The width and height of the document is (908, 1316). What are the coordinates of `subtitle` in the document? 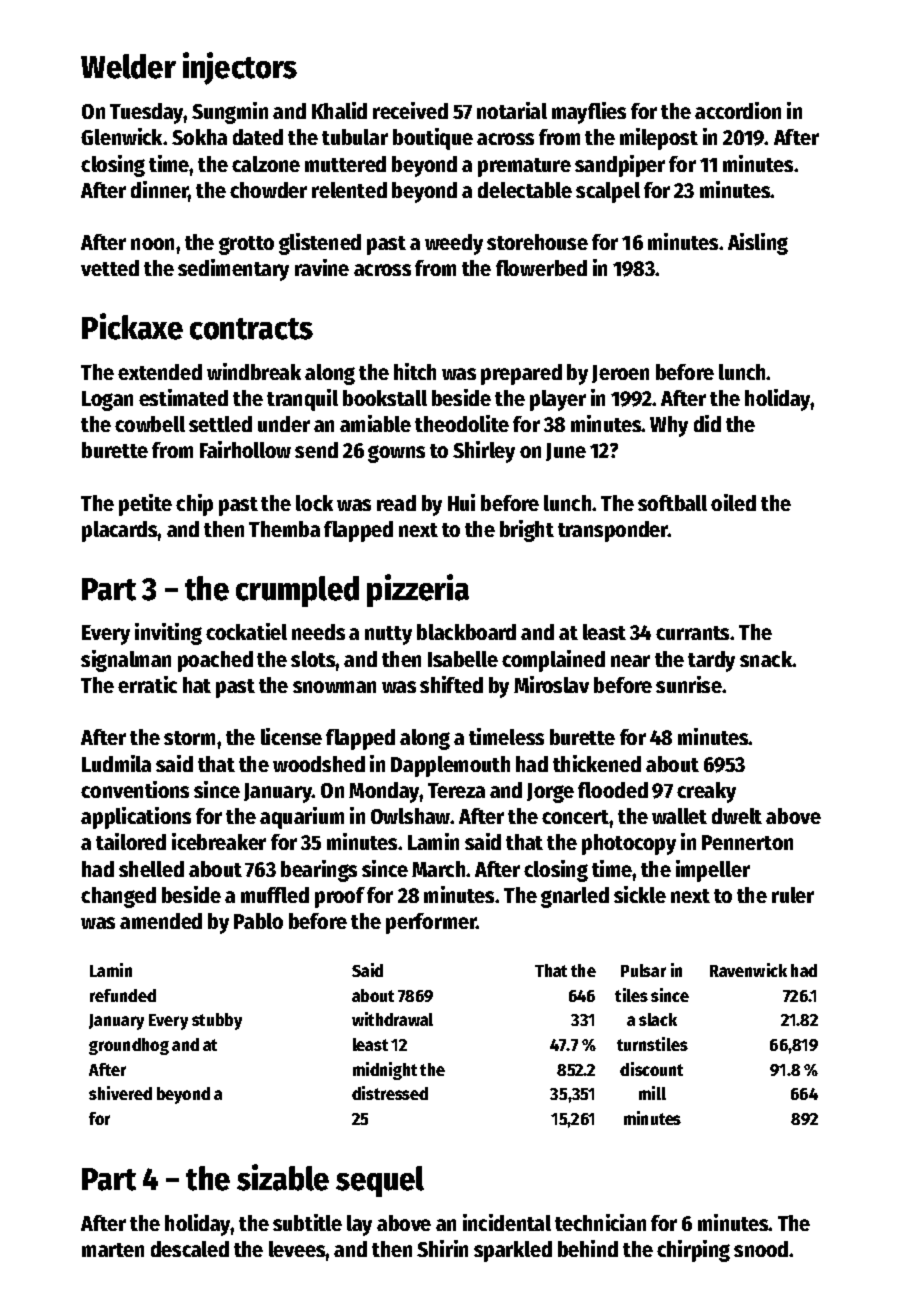 It's located at (307, 1222).
